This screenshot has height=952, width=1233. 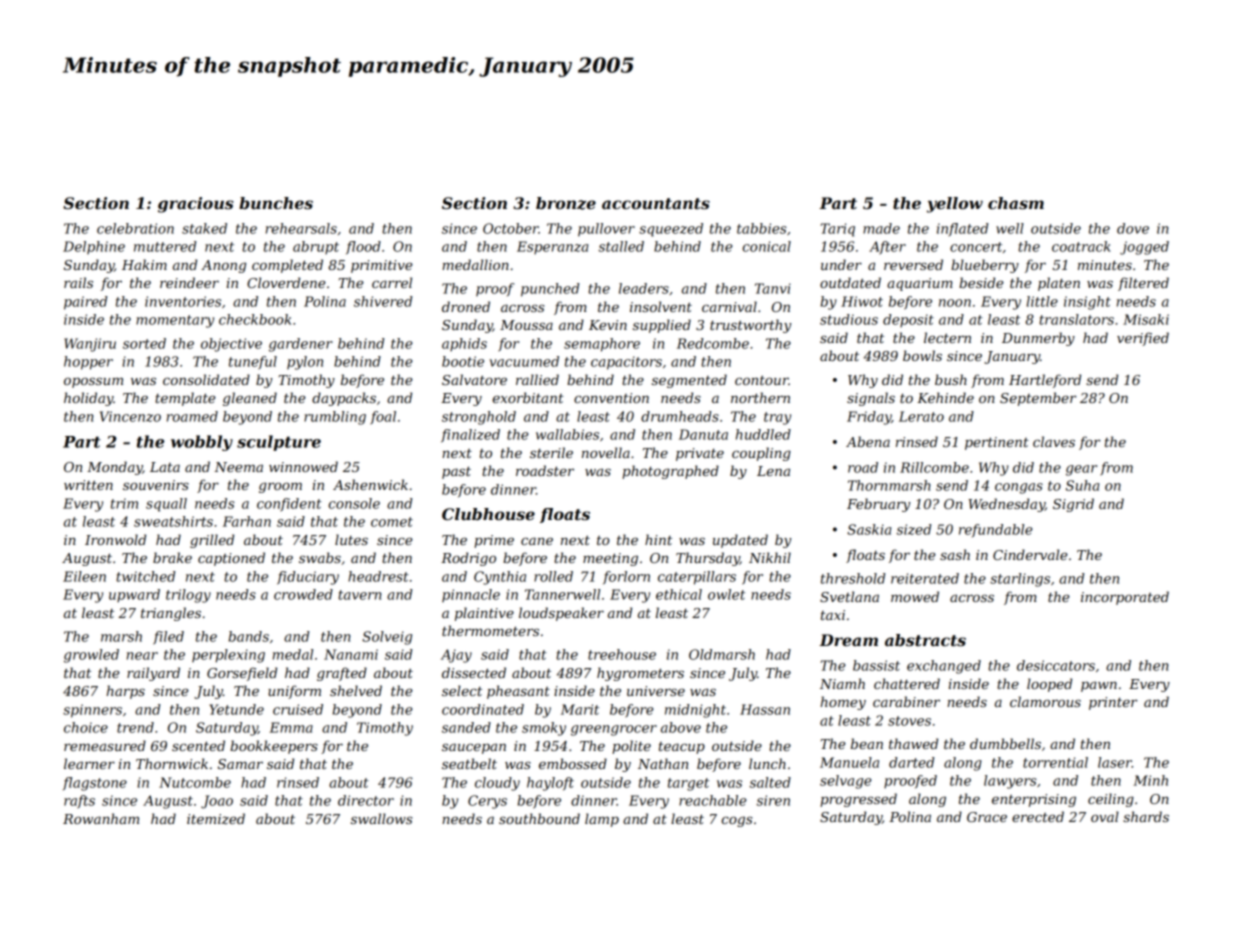 I want to click on accountants, so click(x=656, y=203).
